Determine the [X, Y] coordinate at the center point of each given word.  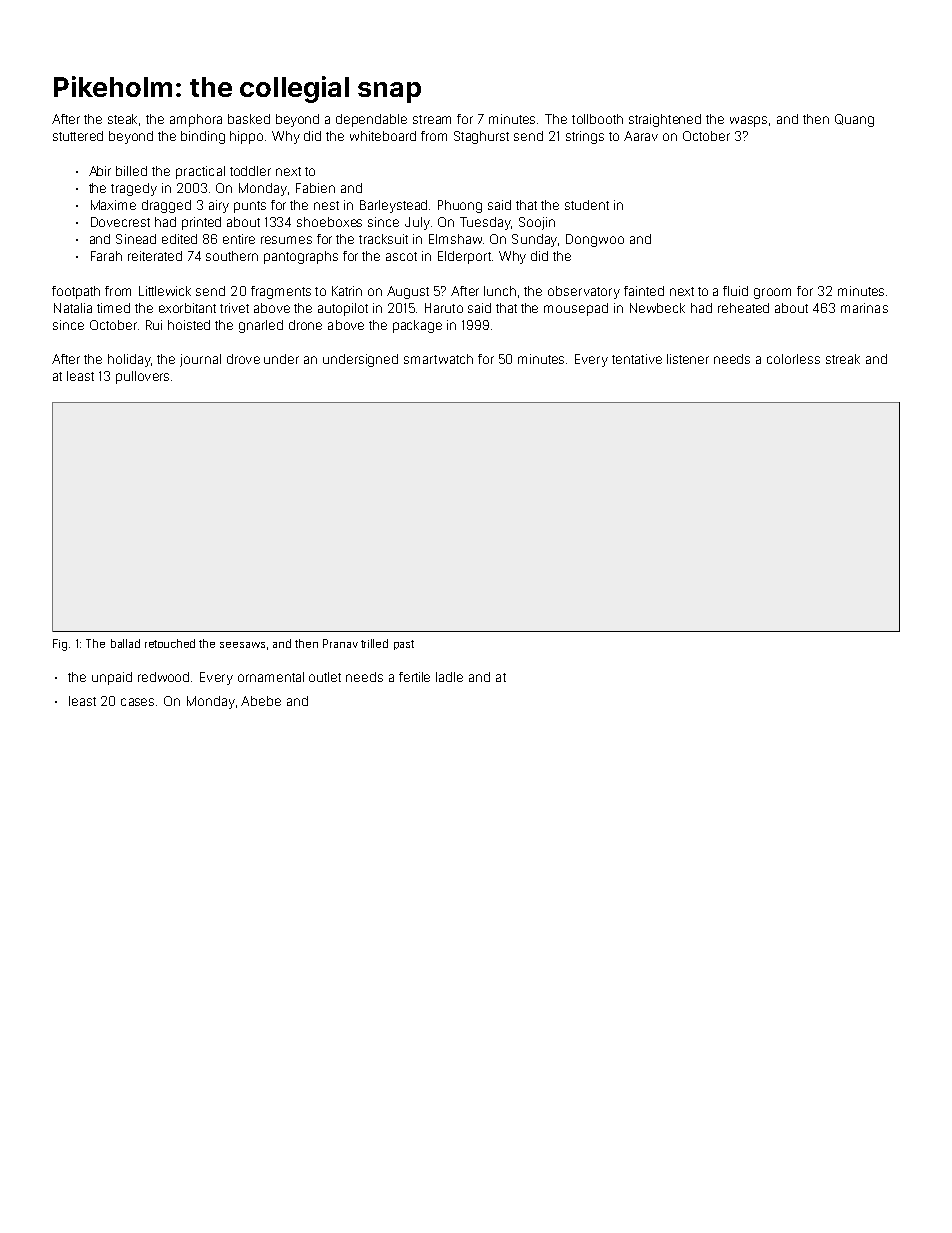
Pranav [340, 643]
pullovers [142, 377]
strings [585, 137]
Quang [854, 120]
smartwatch [438, 359]
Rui [154, 325]
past [404, 645]
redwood [163, 677]
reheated [743, 308]
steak [122, 119]
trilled [374, 643]
